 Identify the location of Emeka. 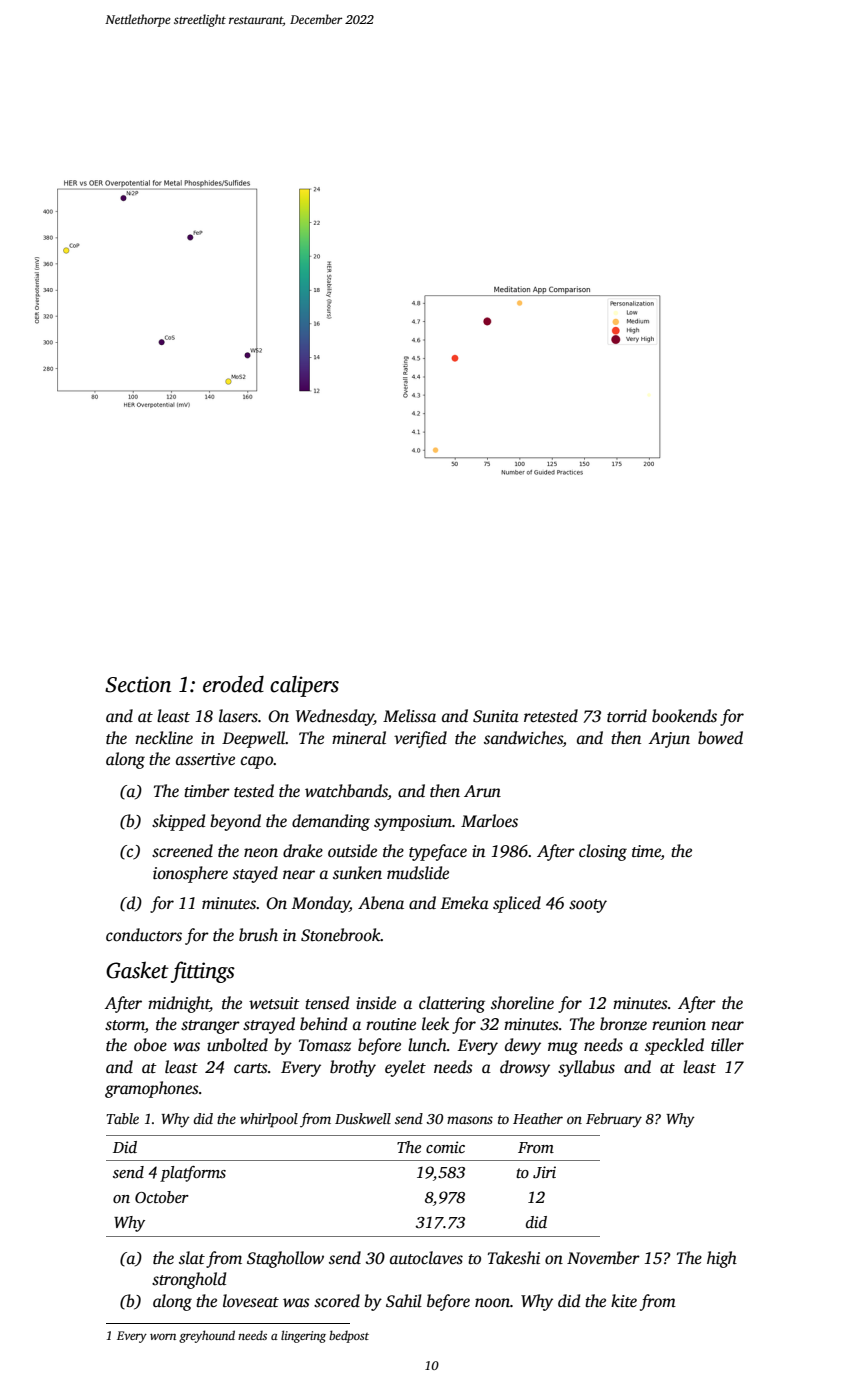
(465, 903).
